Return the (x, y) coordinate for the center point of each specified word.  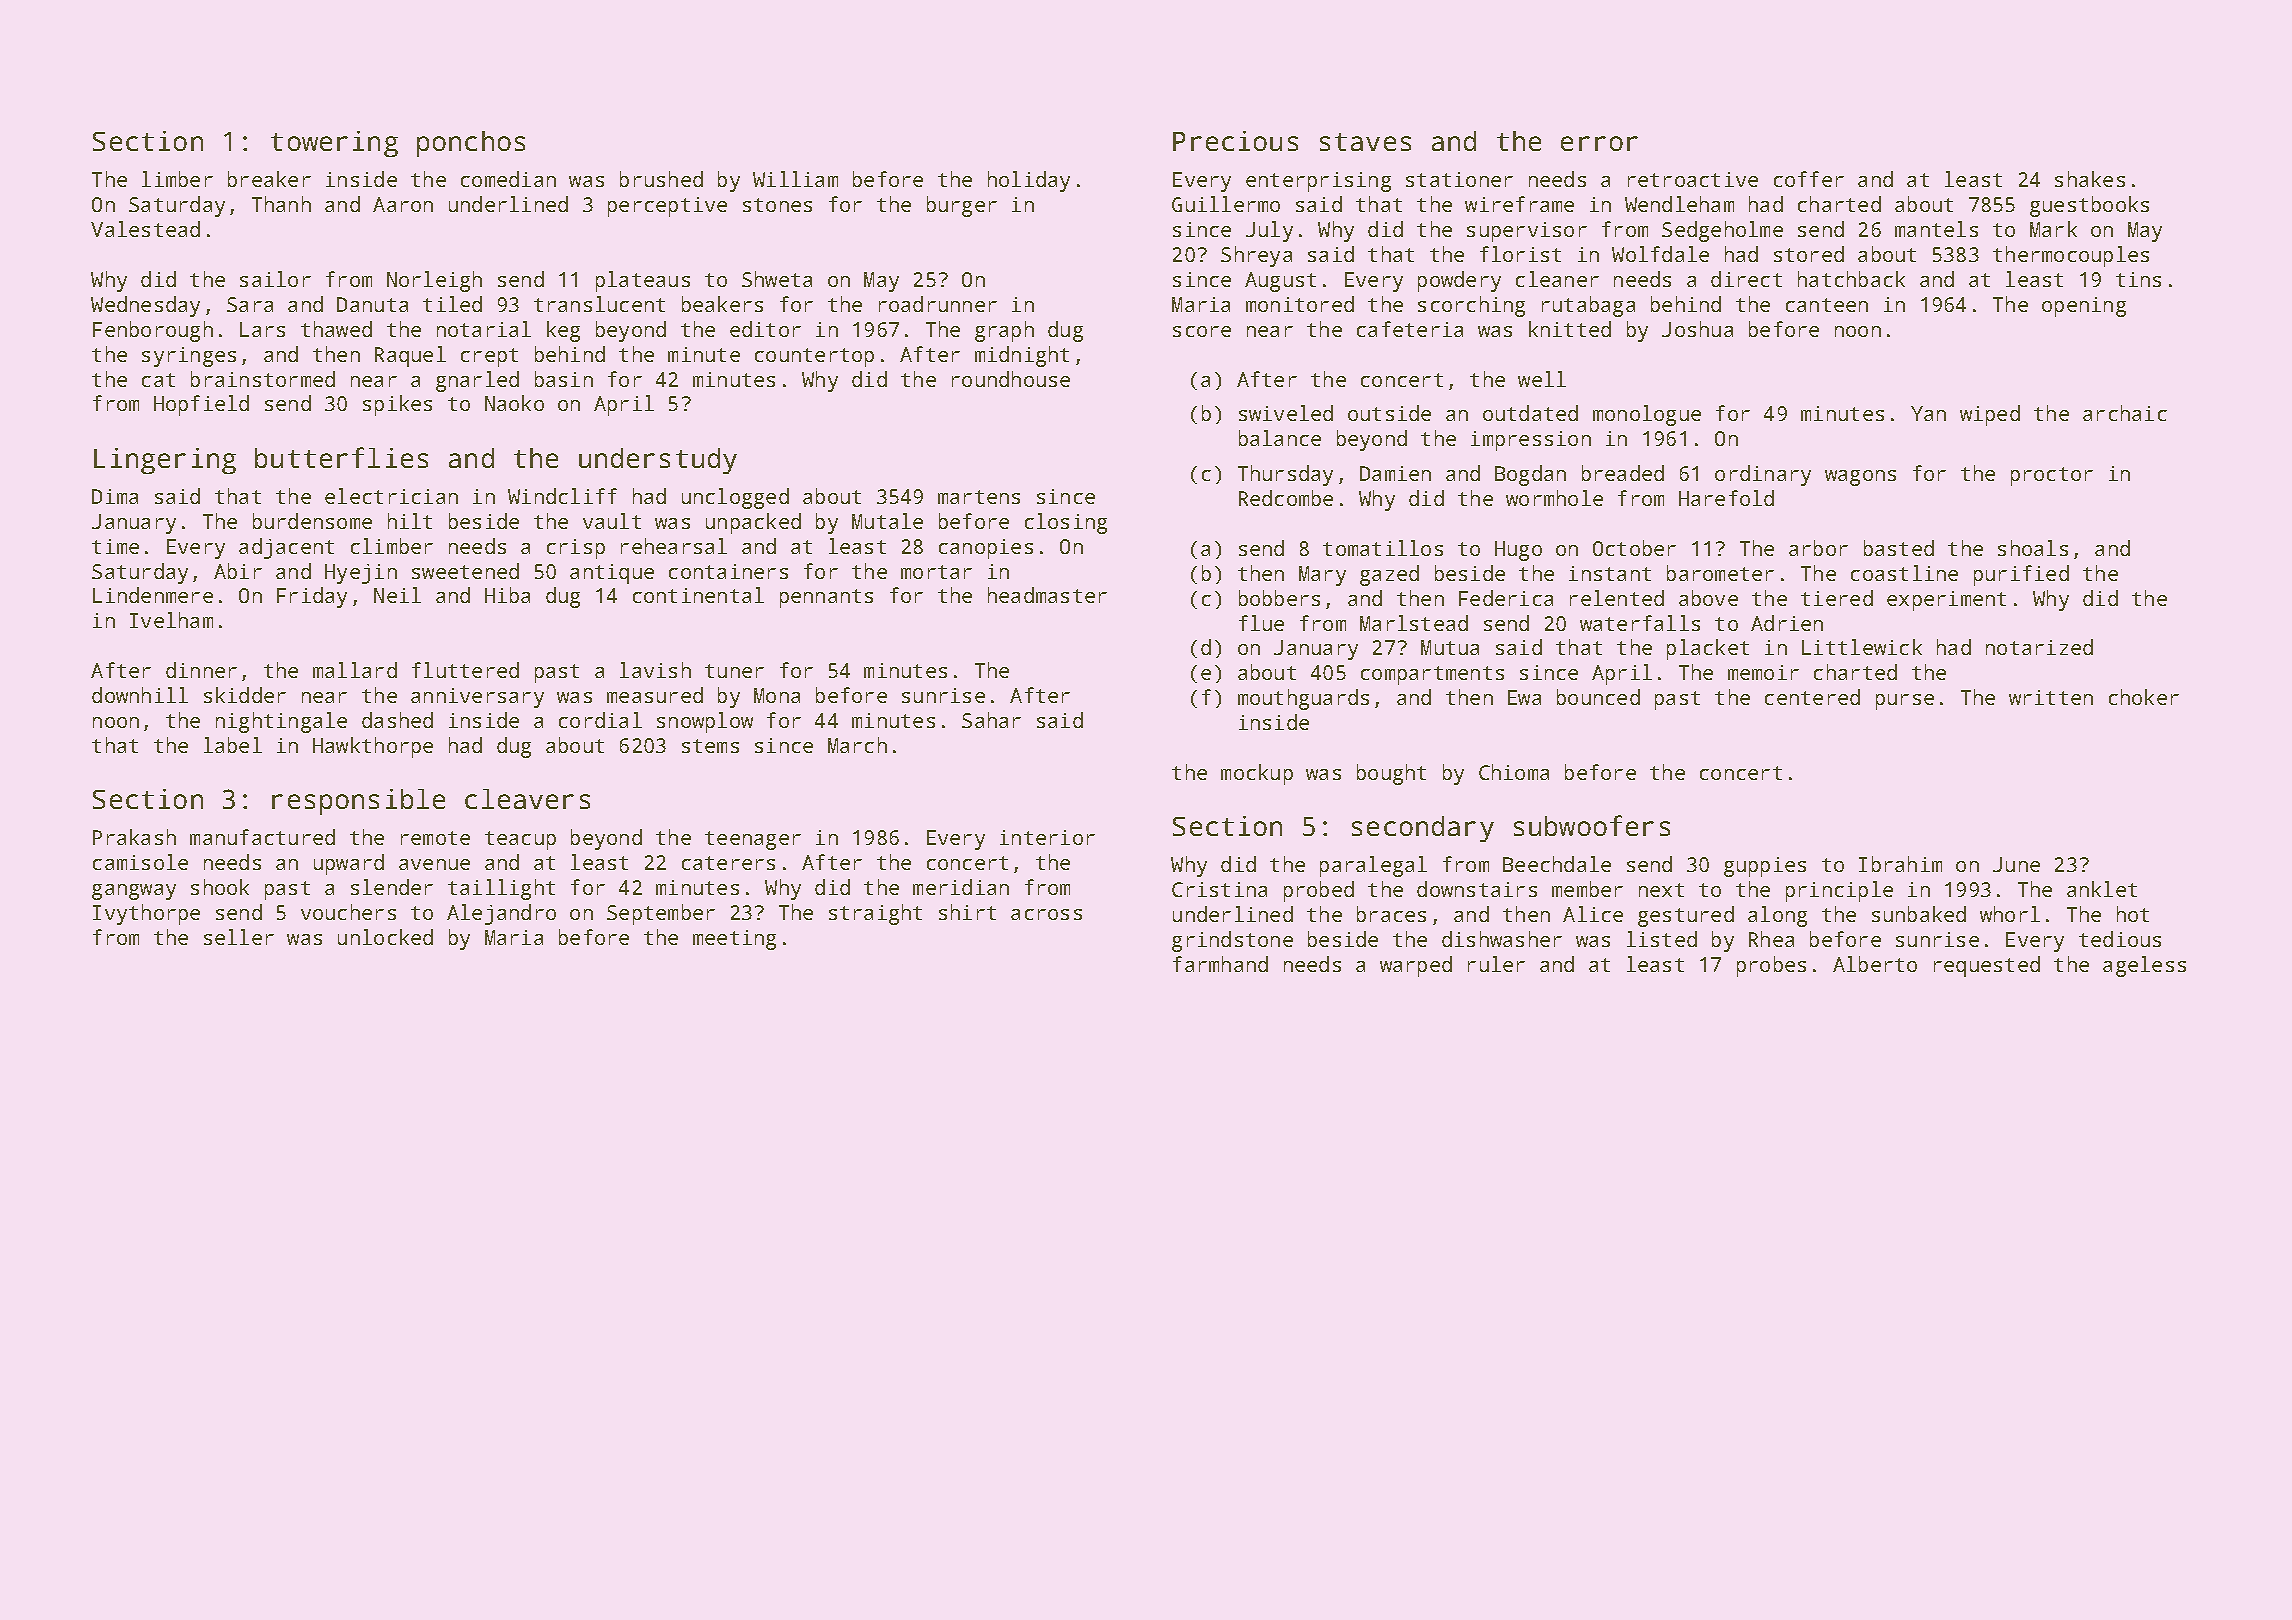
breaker (269, 179)
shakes (2090, 179)
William (795, 179)
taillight (501, 889)
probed (1319, 891)
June (2016, 864)
